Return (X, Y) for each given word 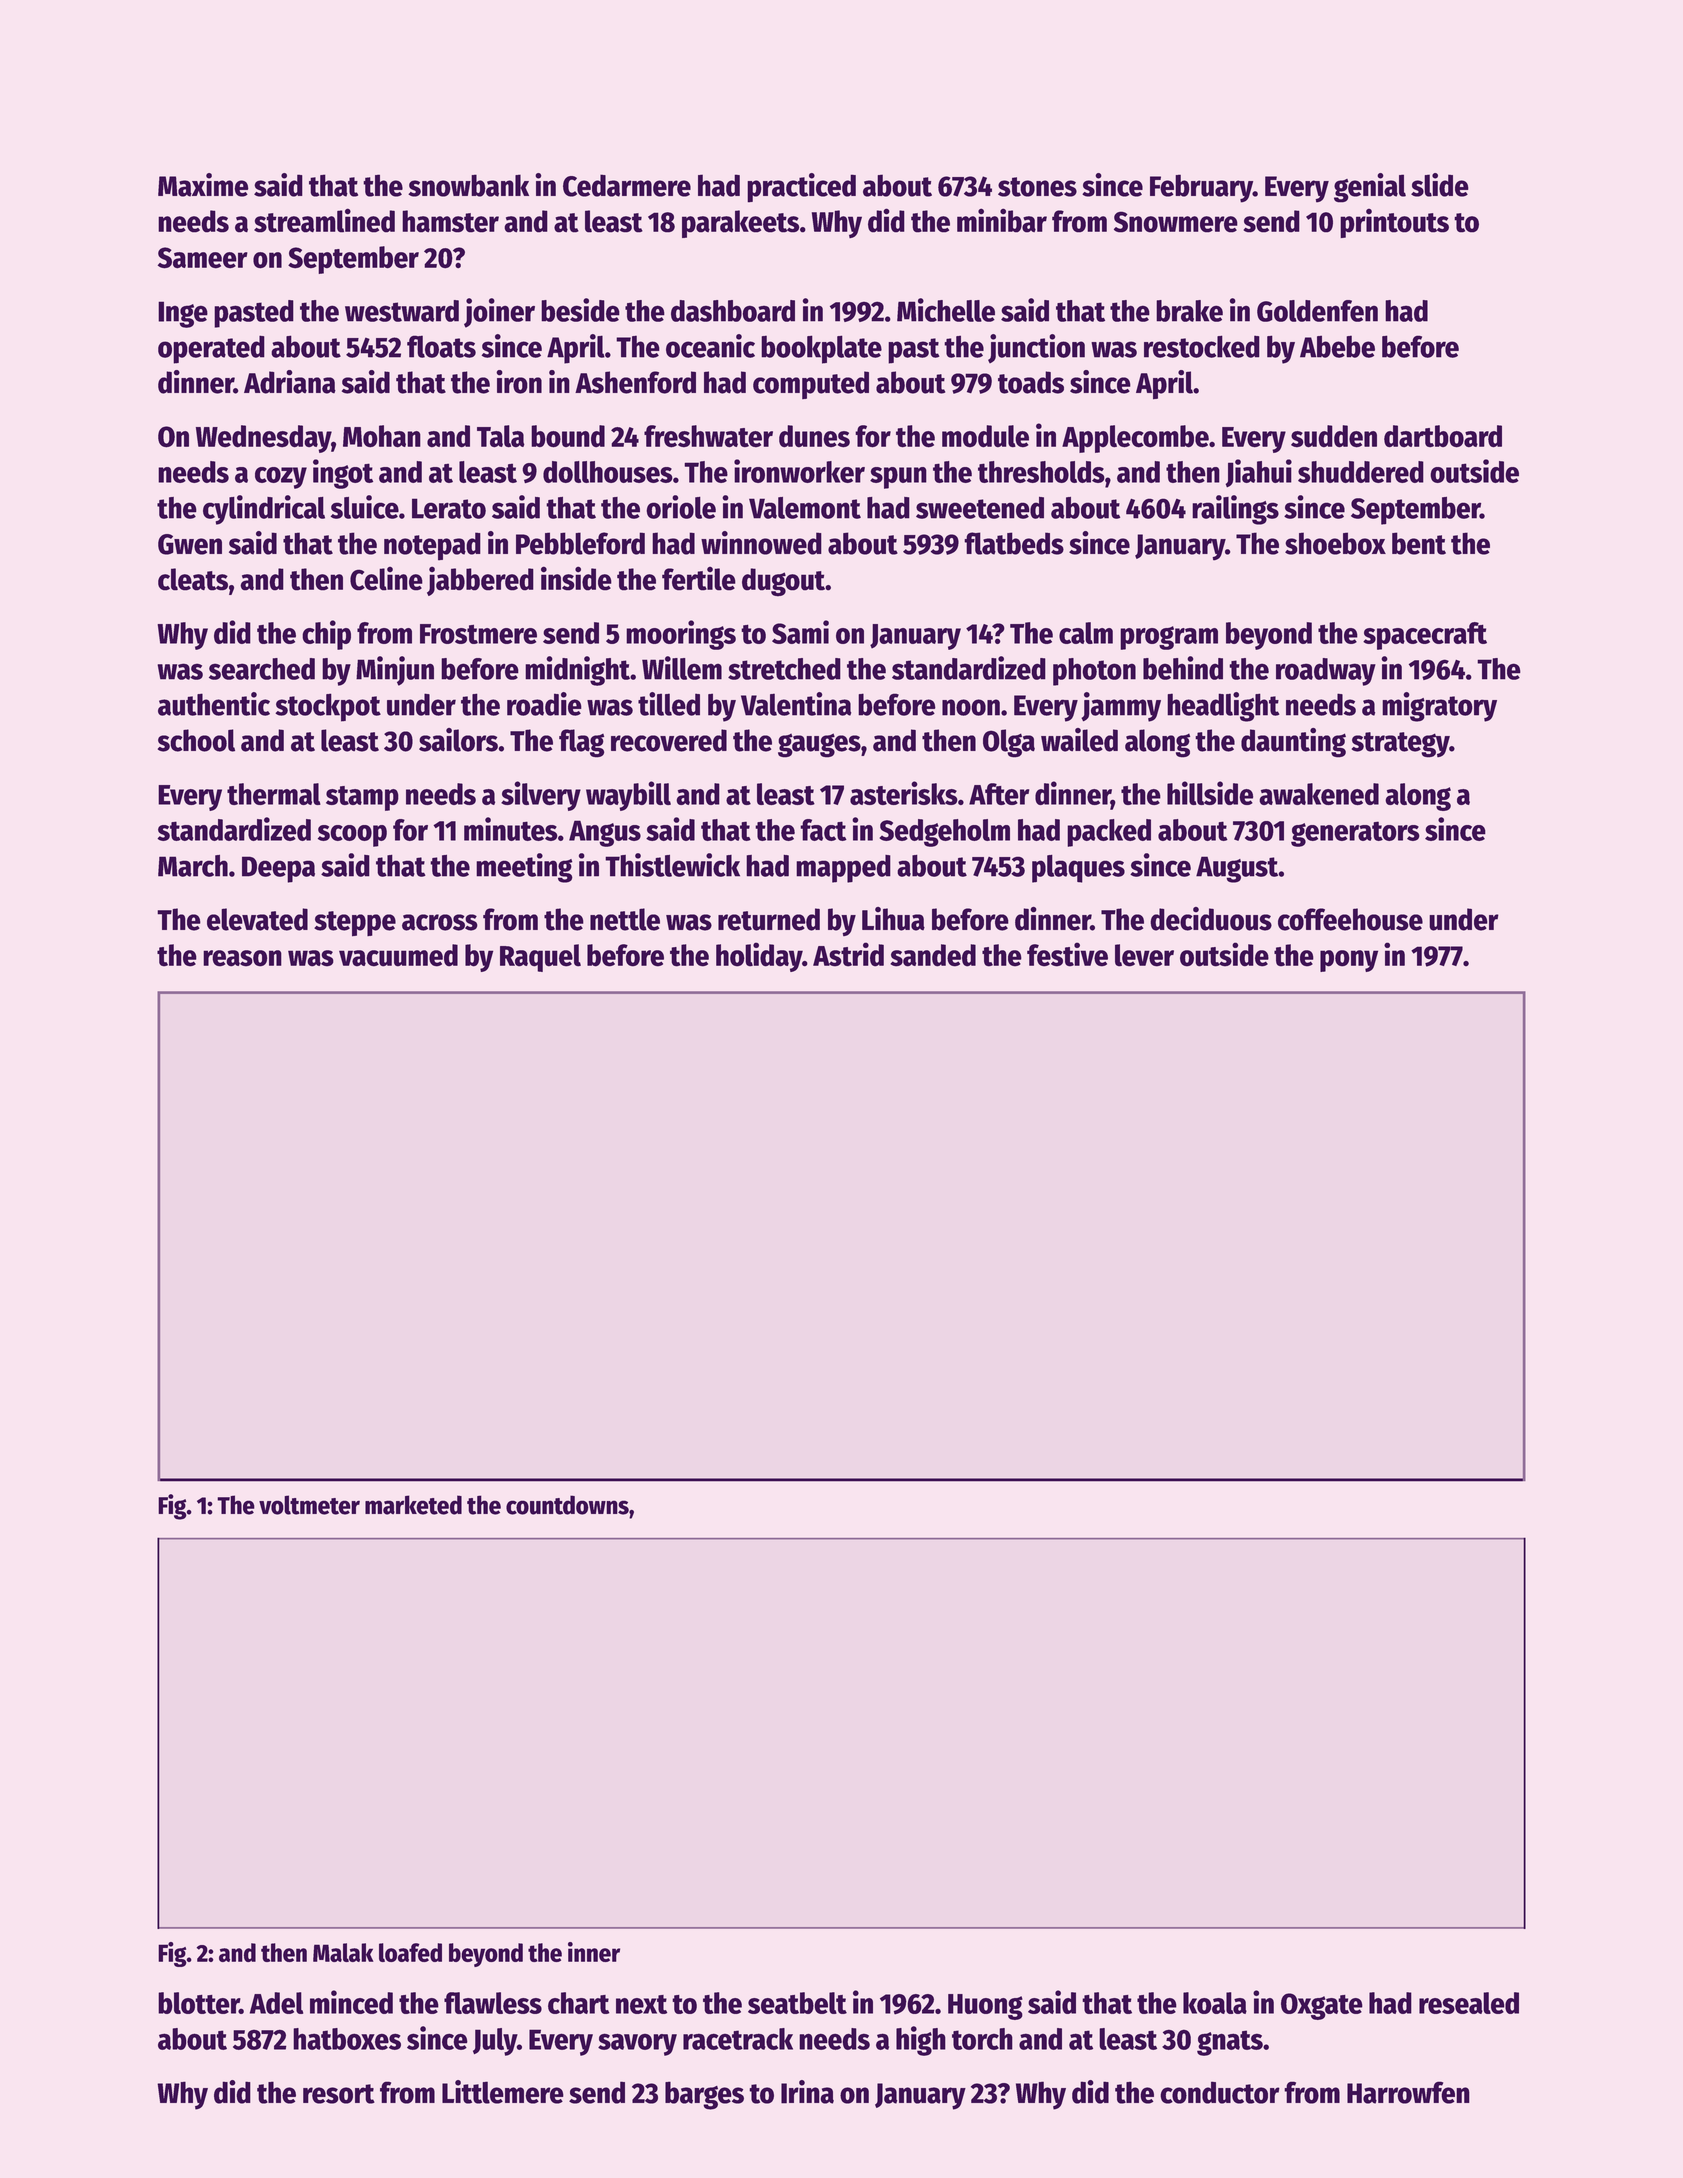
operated (211, 349)
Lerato (449, 508)
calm (1086, 633)
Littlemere (503, 2092)
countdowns (567, 1505)
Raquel (540, 958)
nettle (625, 919)
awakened (1319, 794)
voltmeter (309, 1505)
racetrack (738, 2039)
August (1237, 869)
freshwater (708, 436)
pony (1349, 961)
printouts (1394, 223)
